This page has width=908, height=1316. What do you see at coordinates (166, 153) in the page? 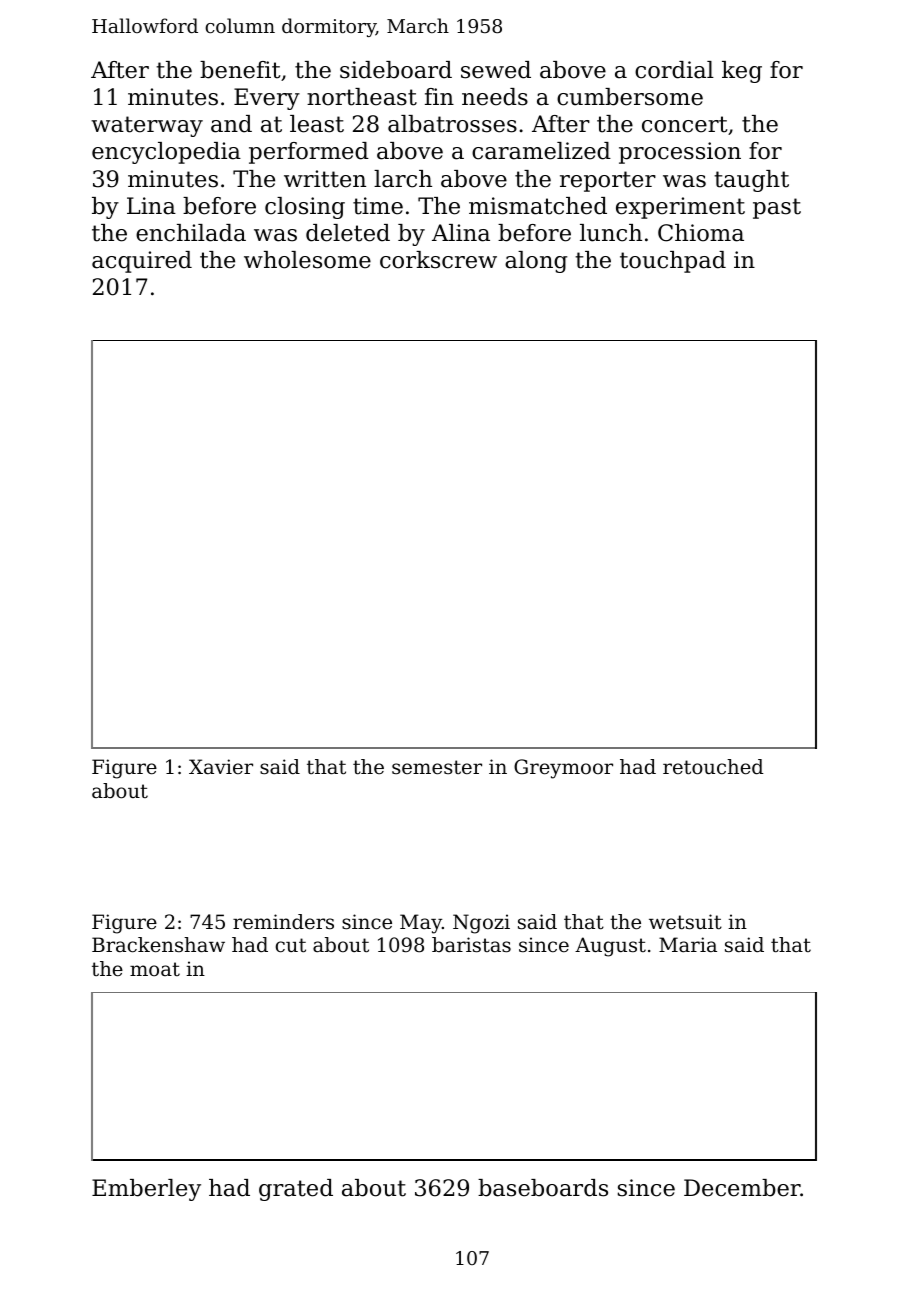
I see `encyclopedia` at bounding box center [166, 153].
